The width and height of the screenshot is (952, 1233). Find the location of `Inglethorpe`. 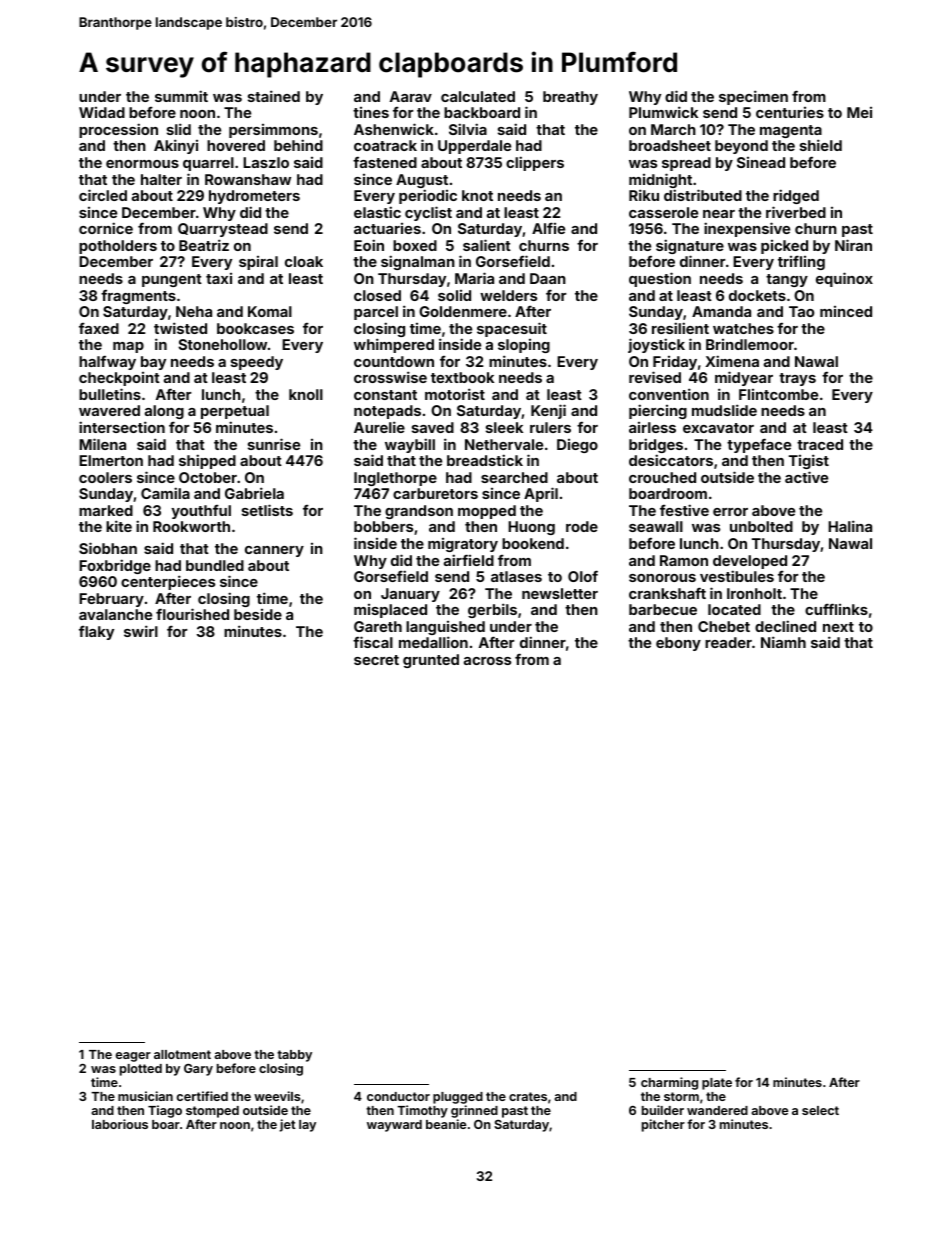

Inglethorpe is located at coordinates (395, 479).
